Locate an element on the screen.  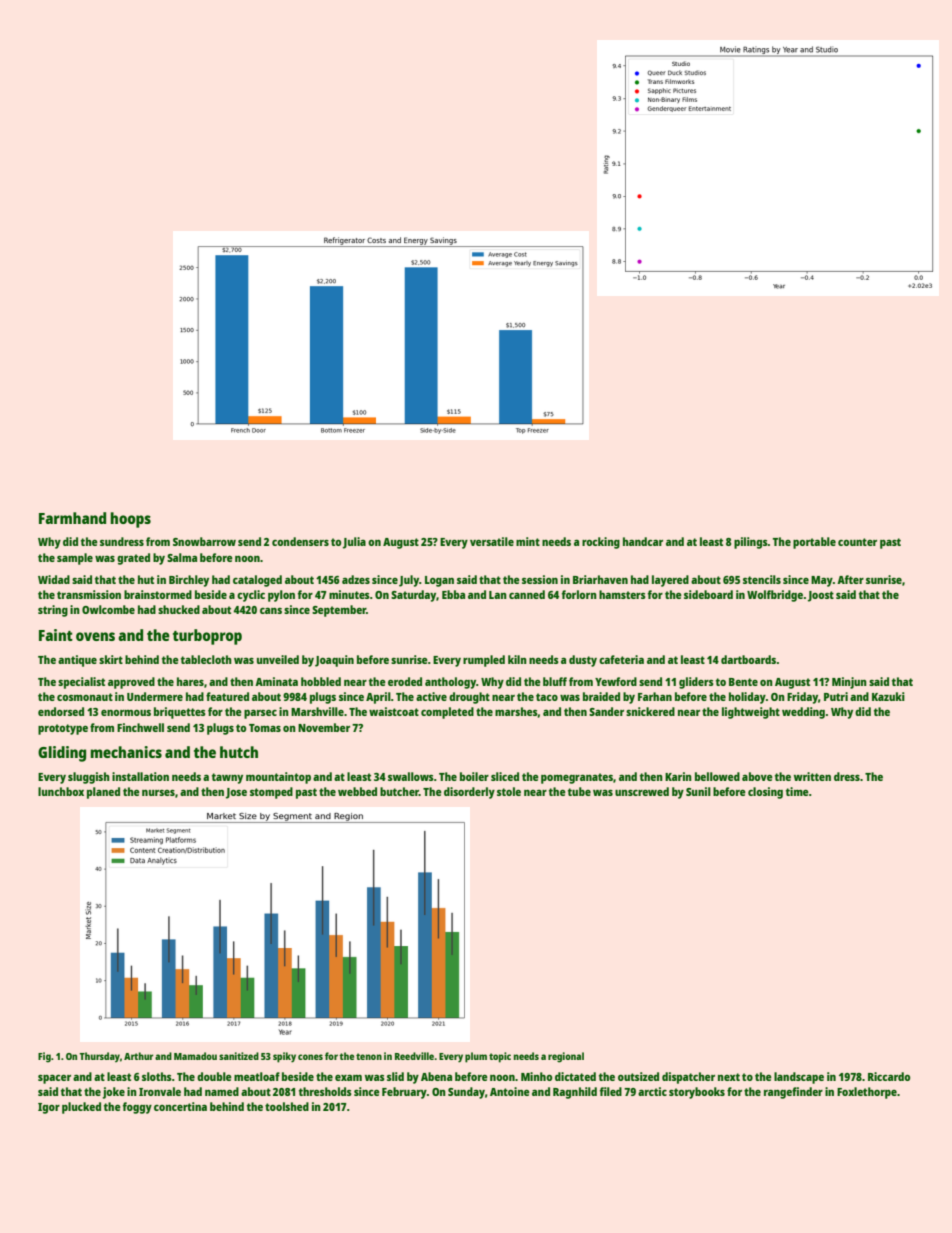
mint is located at coordinates (528, 541).
